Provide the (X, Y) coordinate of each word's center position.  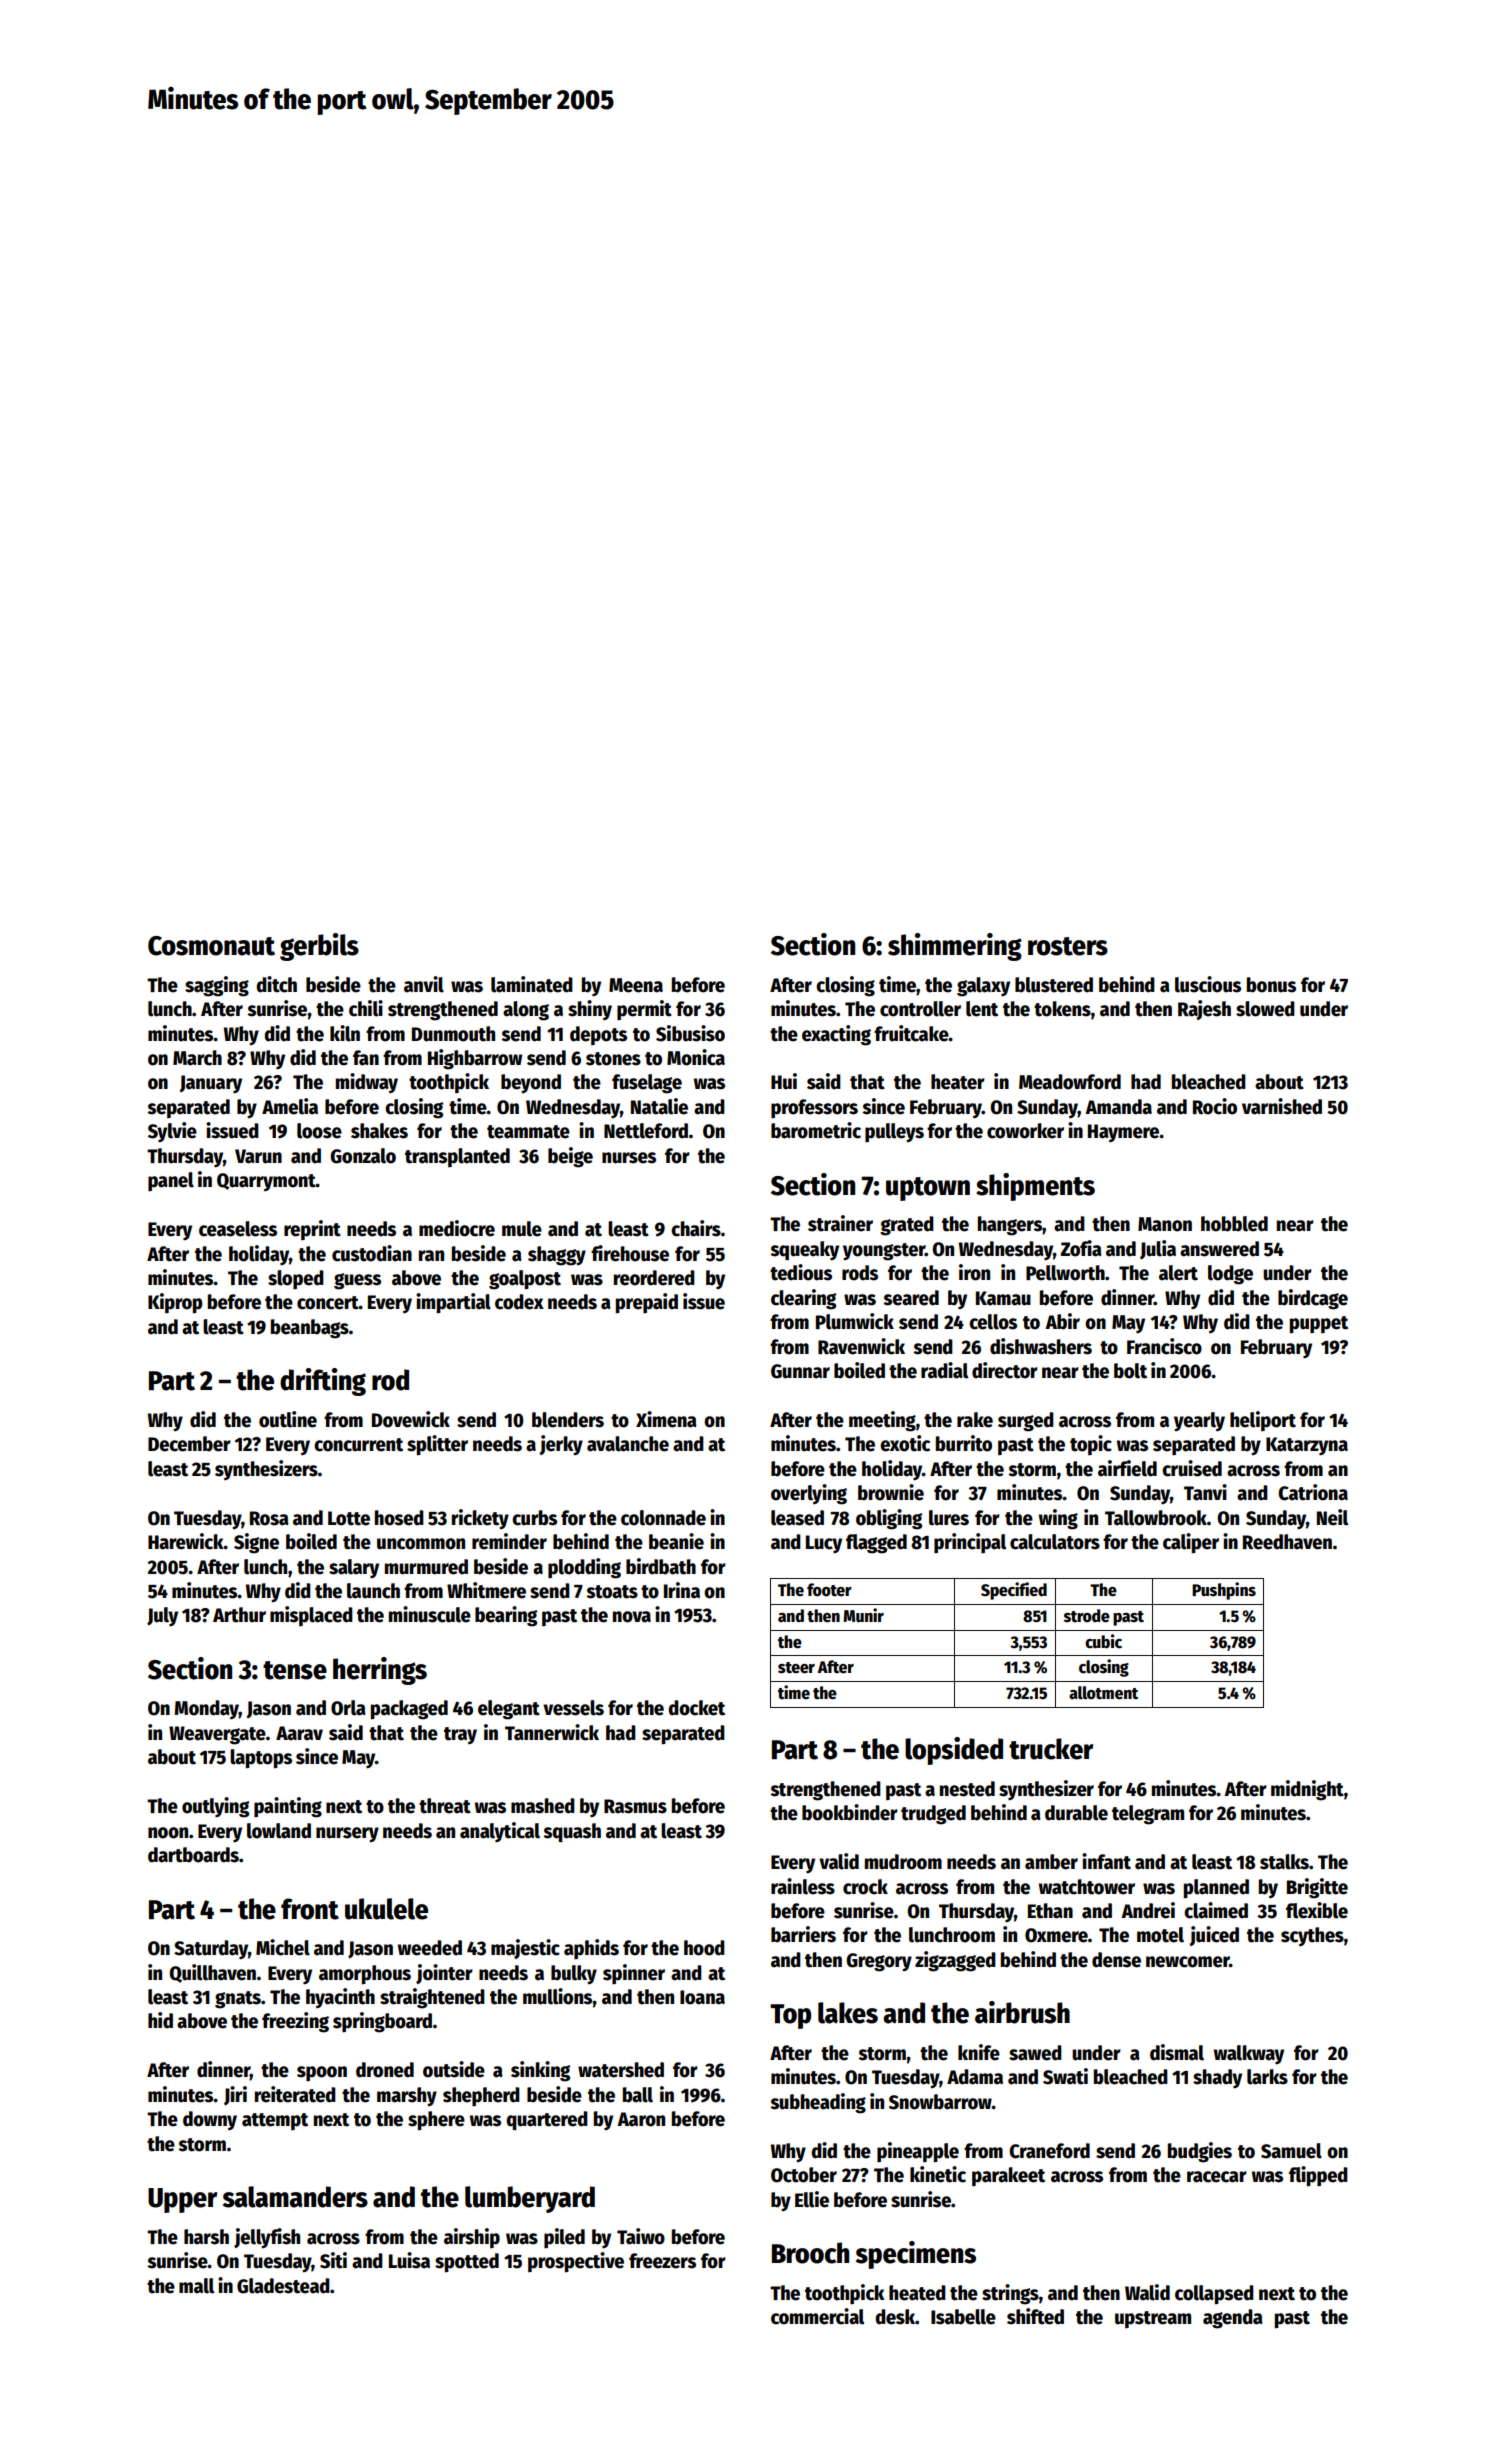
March (197, 1058)
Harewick (186, 1541)
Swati (1065, 2076)
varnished (1282, 1106)
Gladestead (283, 2286)
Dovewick (411, 1419)
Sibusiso (690, 1033)
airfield (1127, 1468)
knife (979, 2052)
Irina (682, 1590)
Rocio (1215, 1106)
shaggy (557, 1256)
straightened (432, 1998)
